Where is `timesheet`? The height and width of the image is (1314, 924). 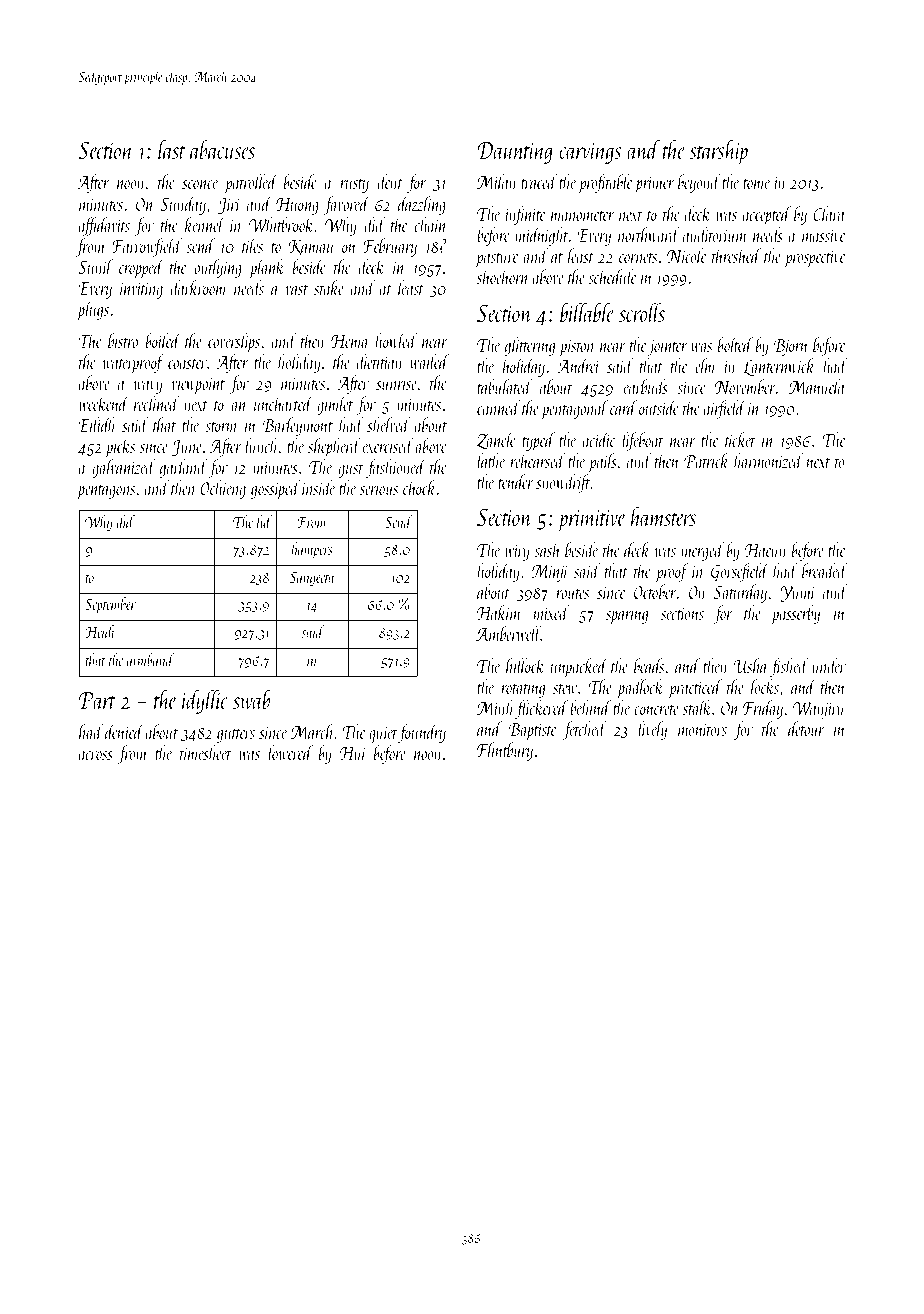
timesheet is located at coordinates (206, 752).
